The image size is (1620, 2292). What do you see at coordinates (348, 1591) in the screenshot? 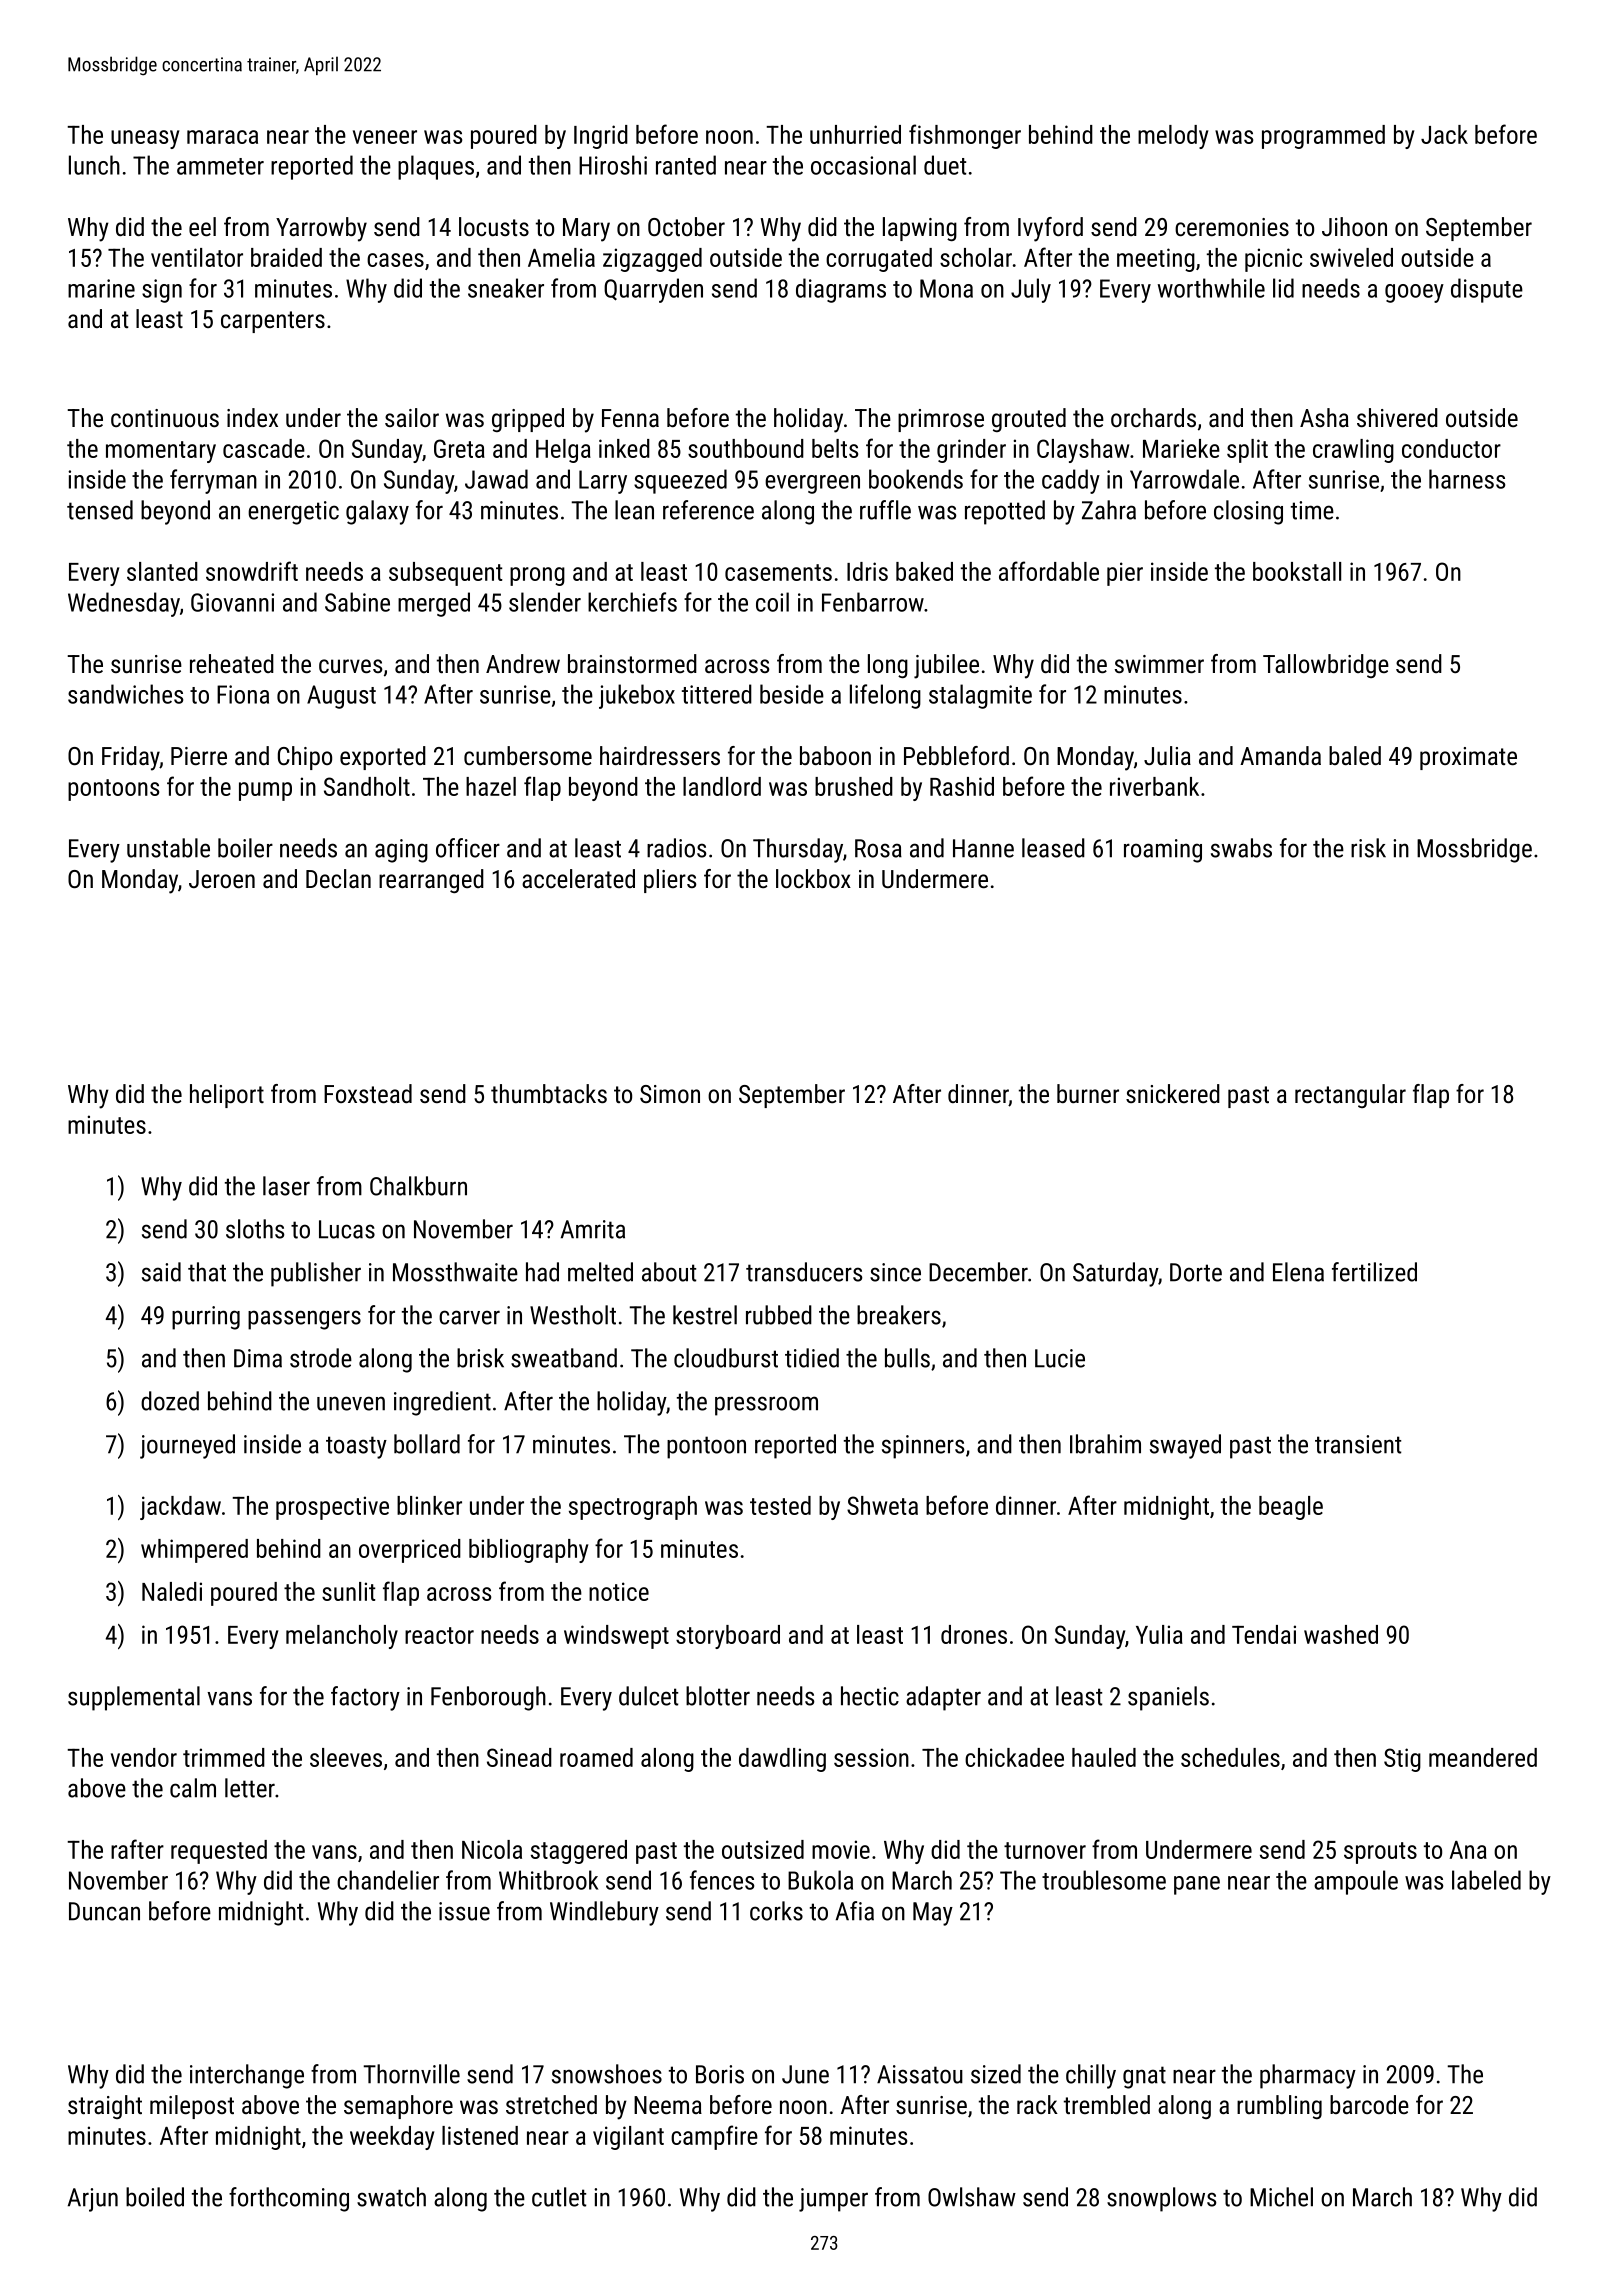
I see `sunlit` at bounding box center [348, 1591].
